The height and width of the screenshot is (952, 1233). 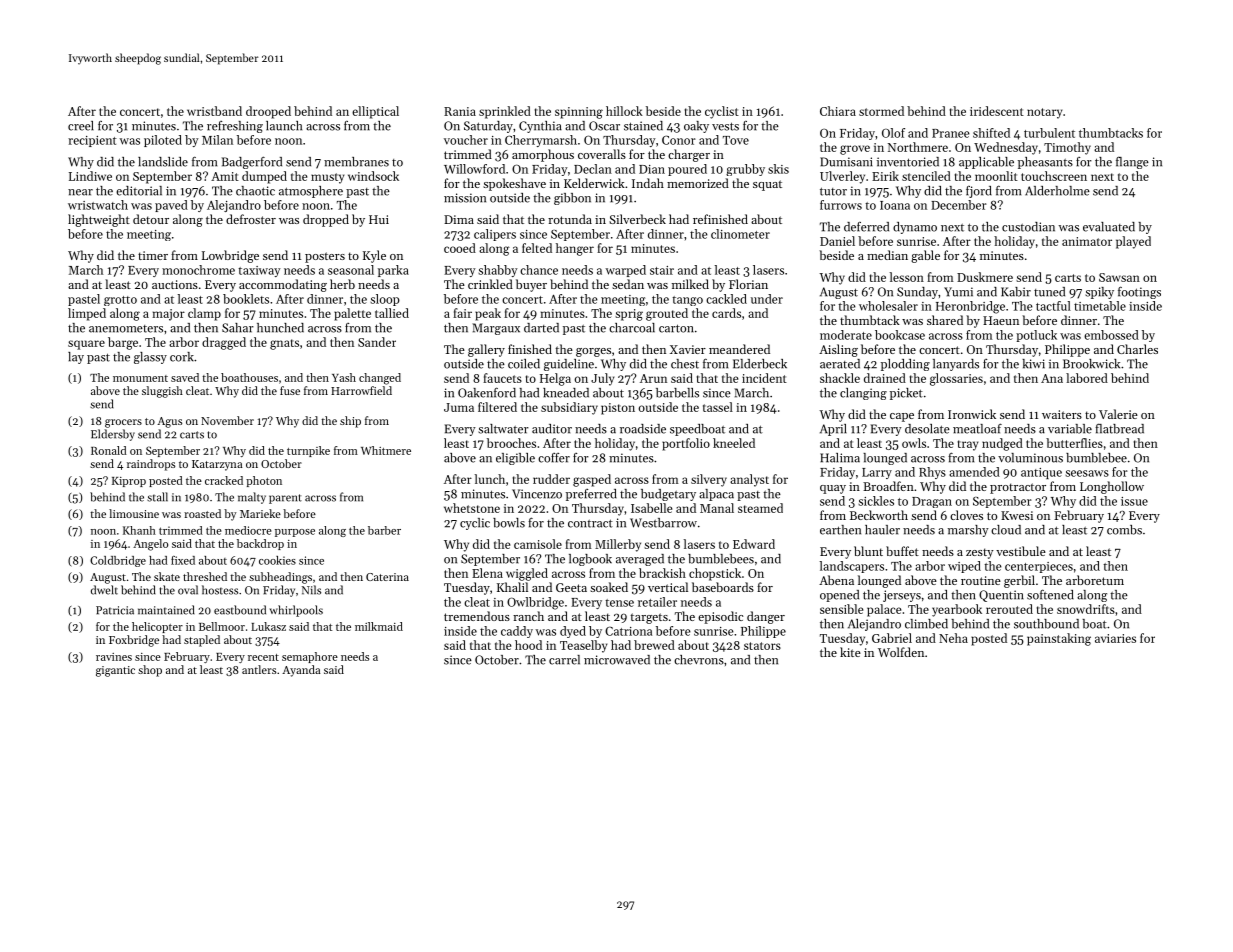 I want to click on saved, so click(x=185, y=377).
